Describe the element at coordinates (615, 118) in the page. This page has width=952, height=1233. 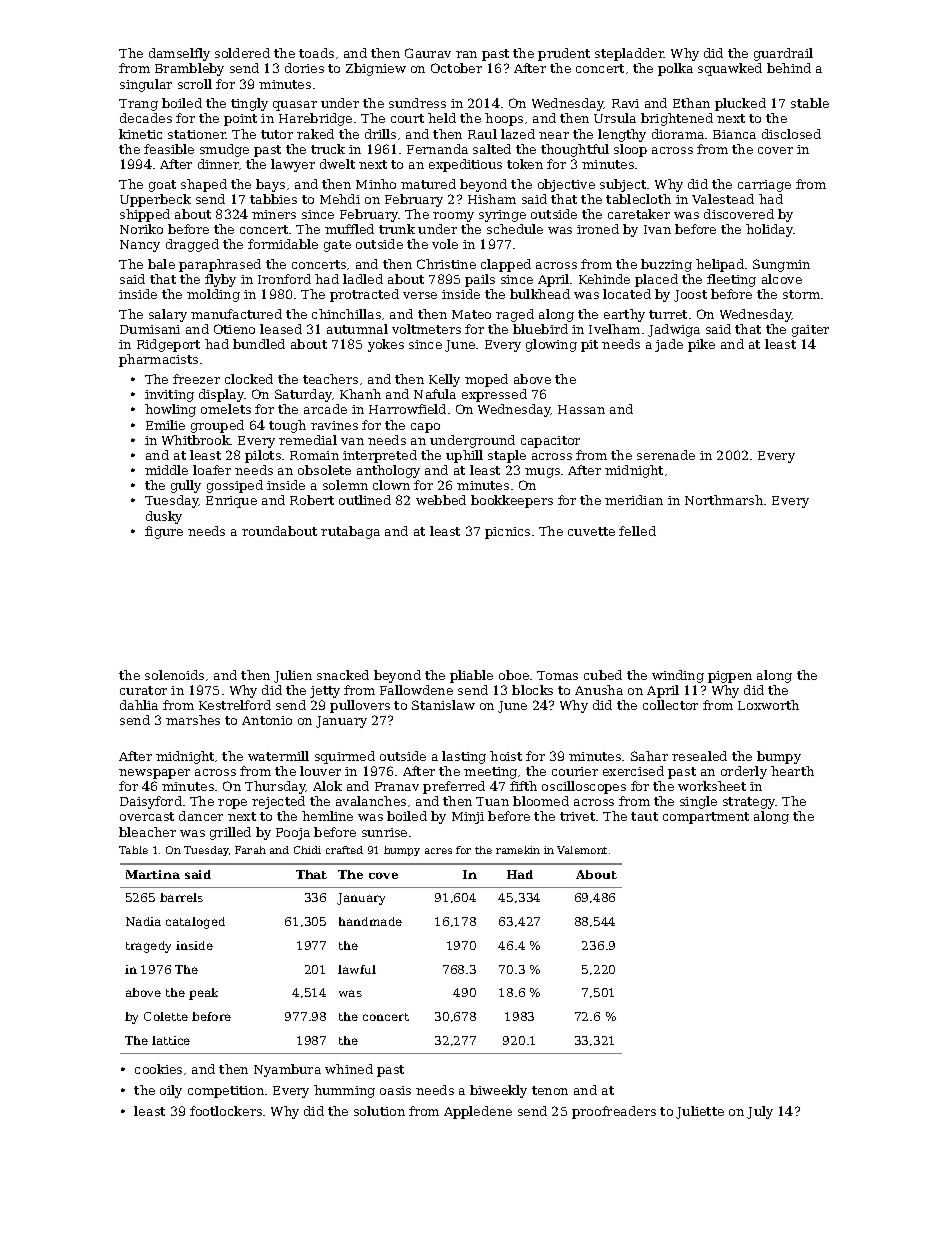
I see `Ursula` at that location.
